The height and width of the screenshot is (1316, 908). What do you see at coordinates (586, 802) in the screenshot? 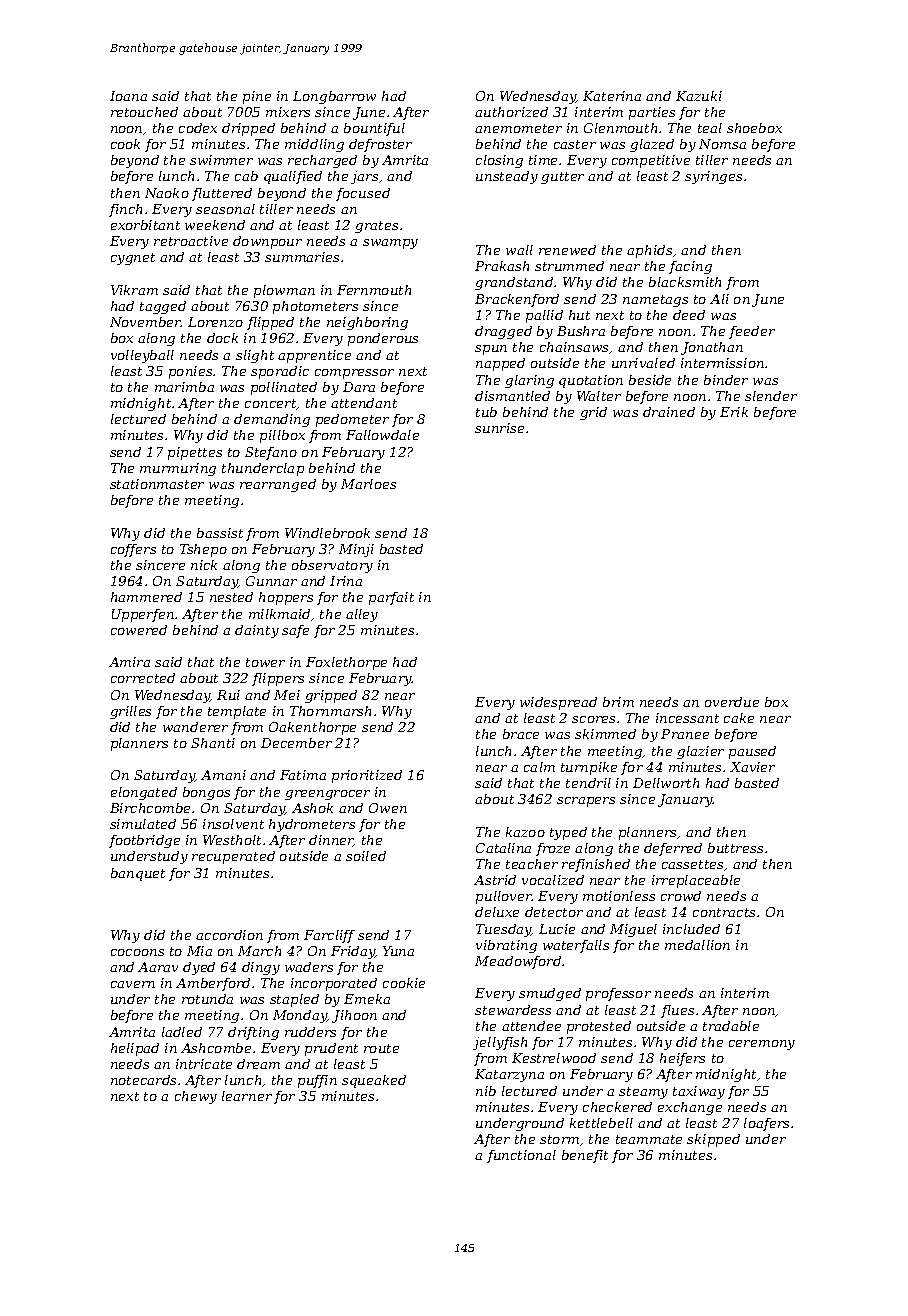
I see `scrapers` at bounding box center [586, 802].
